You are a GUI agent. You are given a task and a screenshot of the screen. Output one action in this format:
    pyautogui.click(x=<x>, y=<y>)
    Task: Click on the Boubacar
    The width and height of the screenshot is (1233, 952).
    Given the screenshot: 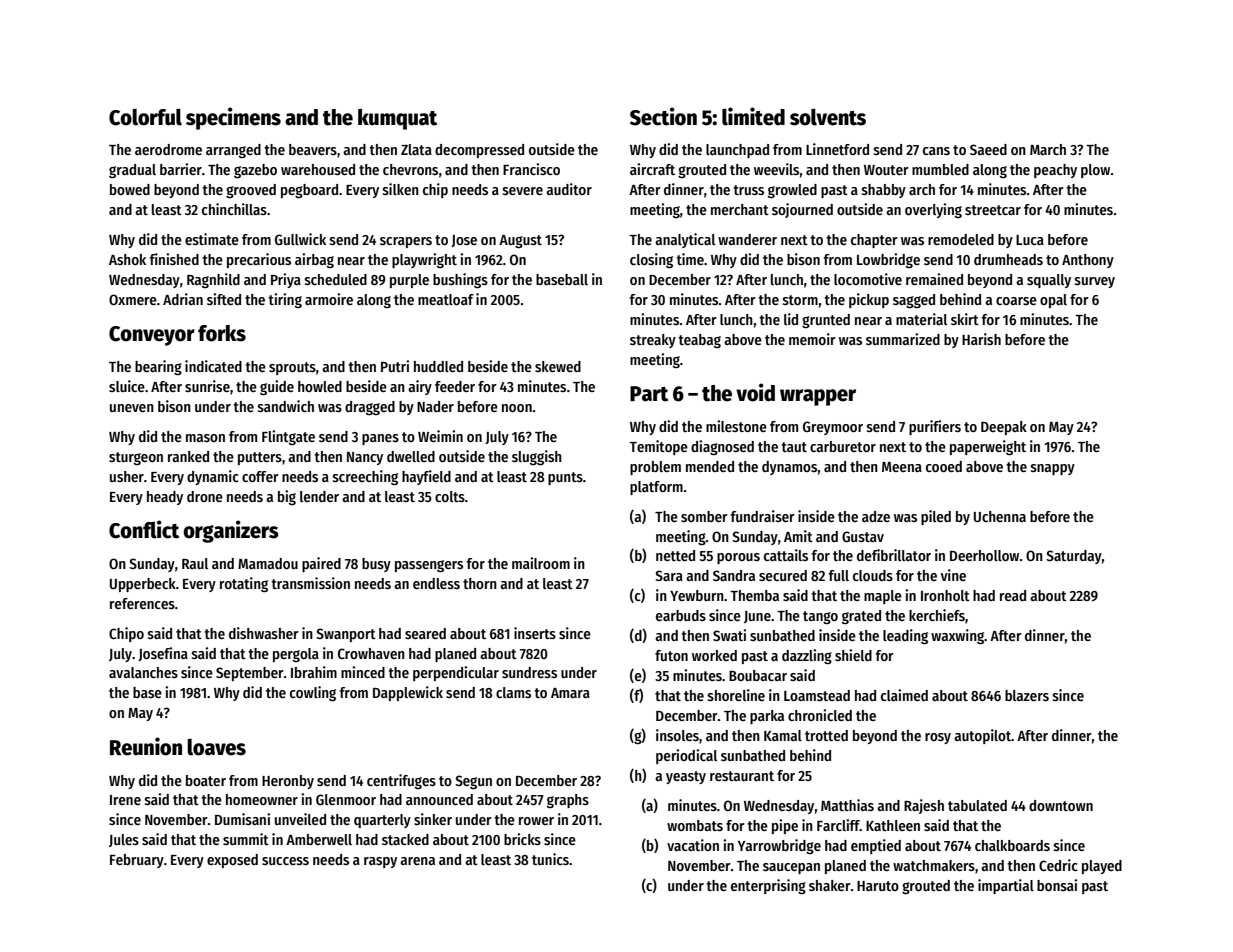 What is the action you would take?
    pyautogui.click(x=758, y=675)
